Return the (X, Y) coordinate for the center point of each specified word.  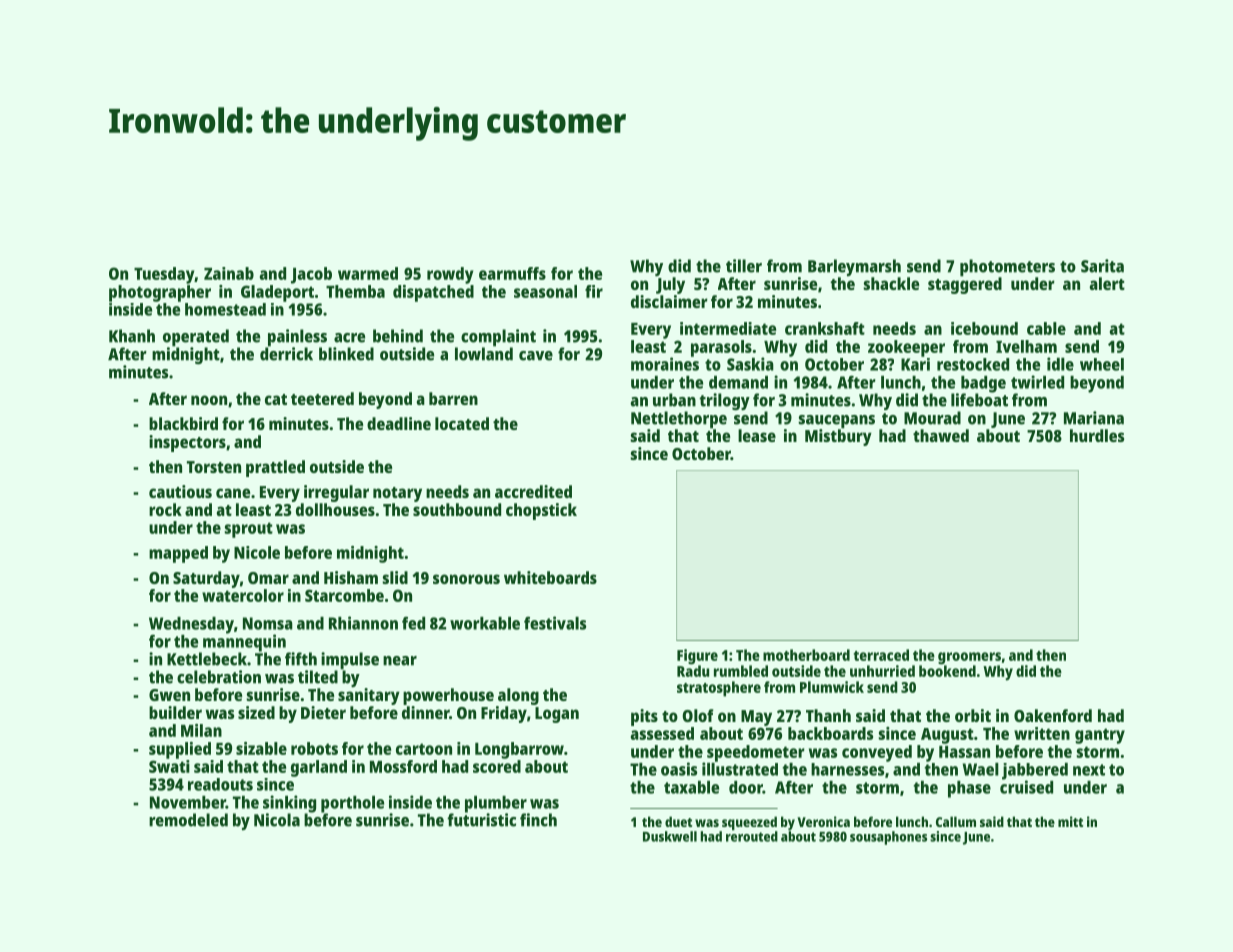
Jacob (311, 275)
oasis (679, 769)
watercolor (243, 595)
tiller (744, 266)
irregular (336, 493)
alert (1107, 283)
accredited (533, 491)
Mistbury (838, 437)
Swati (169, 766)
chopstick (541, 511)
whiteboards (550, 577)
